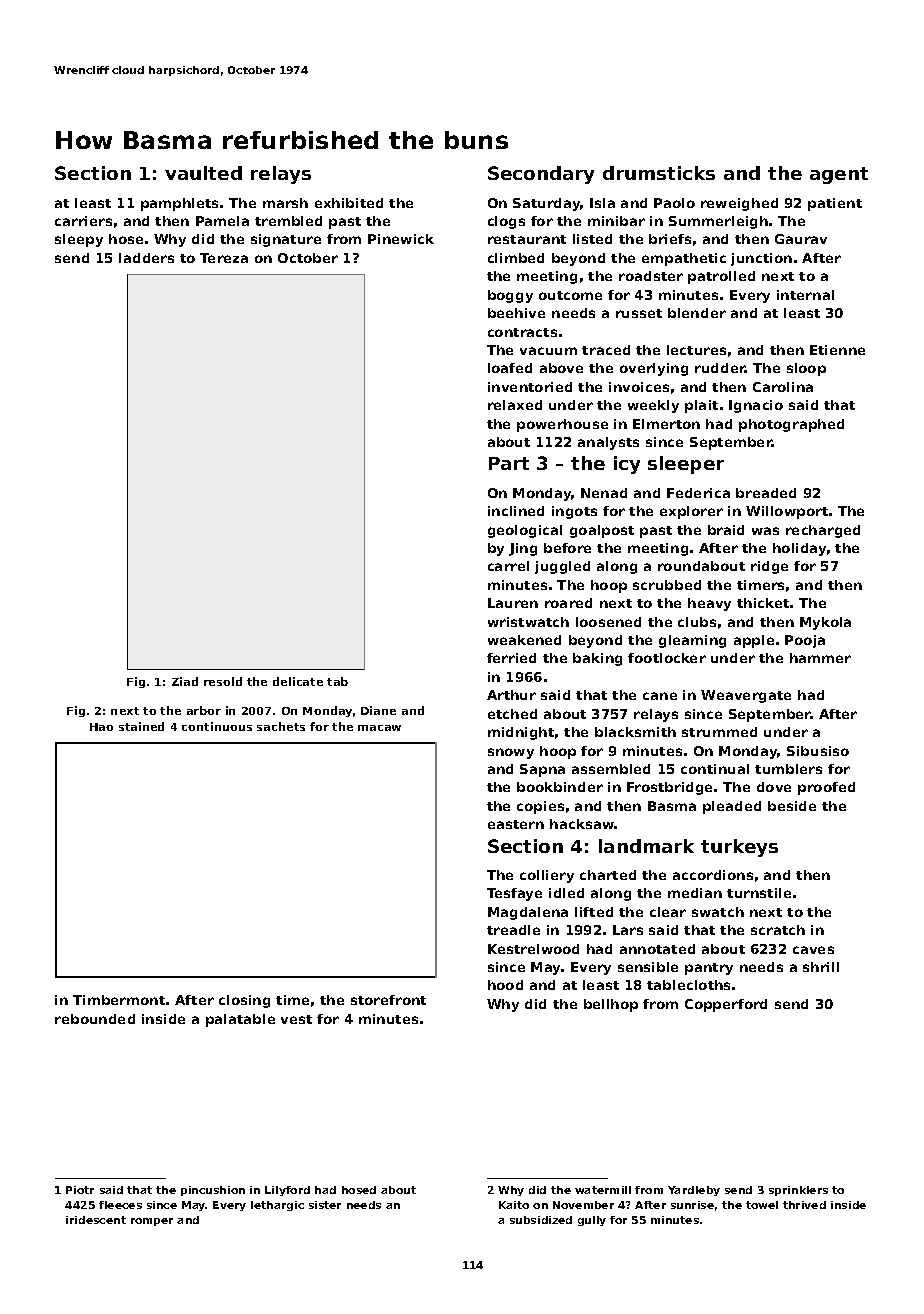 The height and width of the page is (1314, 924). Describe the element at coordinates (541, 1220) in the page. I see `subsidized` at that location.
